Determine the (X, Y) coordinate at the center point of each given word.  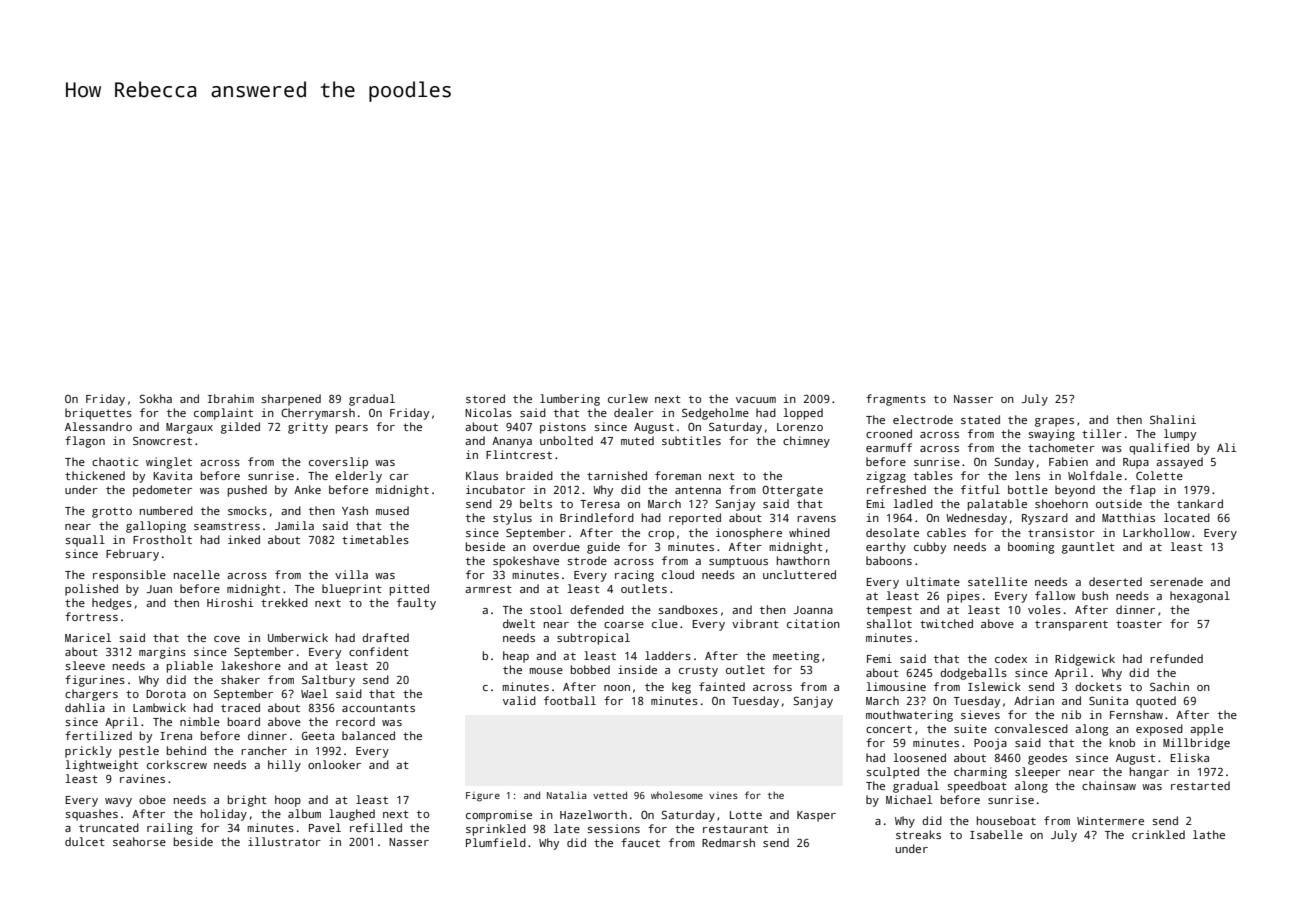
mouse (546, 671)
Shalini (1173, 419)
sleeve (85, 665)
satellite (997, 581)
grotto (112, 512)
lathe (1209, 834)
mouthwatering (909, 716)
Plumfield (496, 842)
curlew (628, 398)
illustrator (284, 841)
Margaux (189, 428)
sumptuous (738, 562)
